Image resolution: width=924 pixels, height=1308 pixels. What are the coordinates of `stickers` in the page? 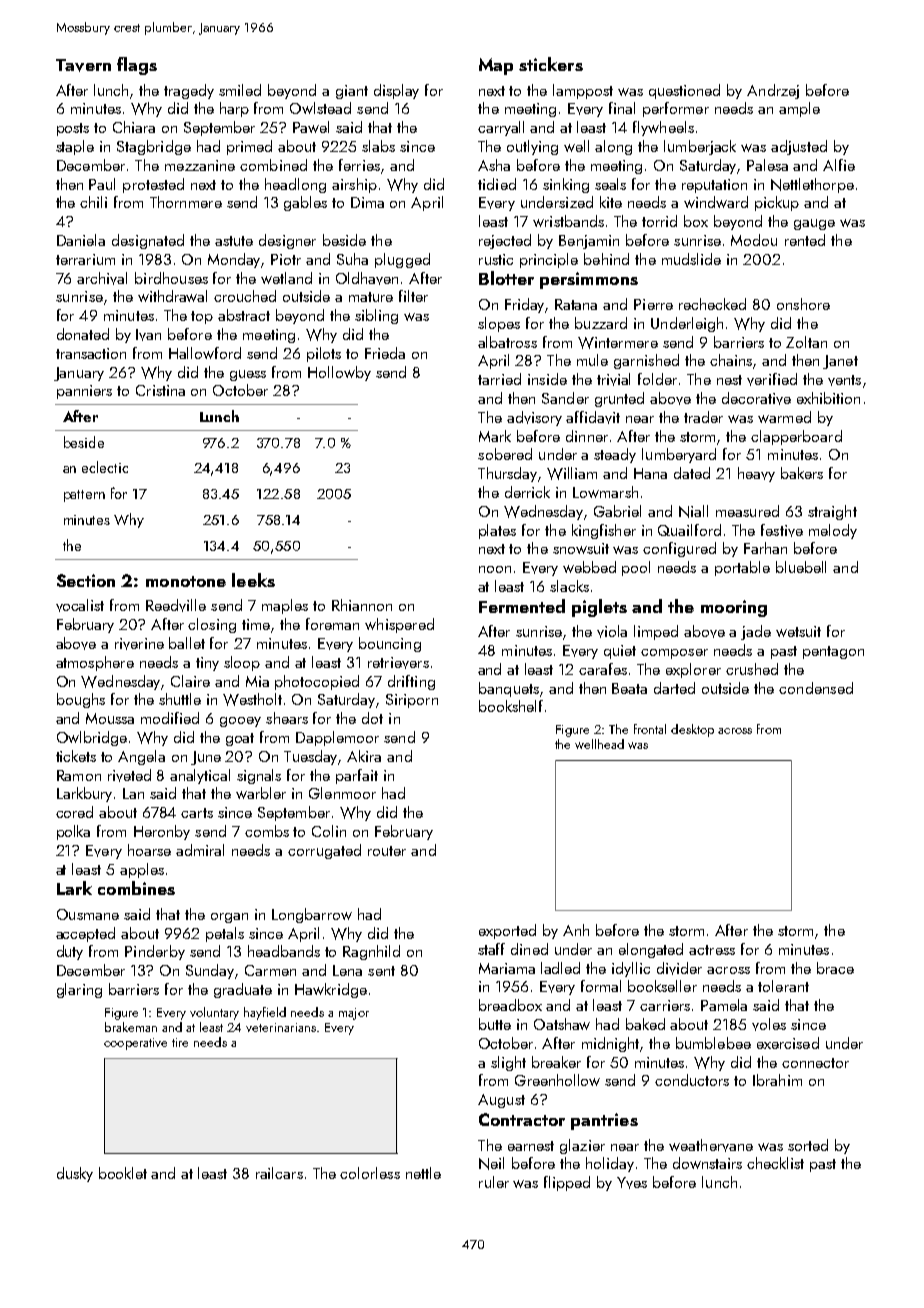 It's located at (551, 64).
